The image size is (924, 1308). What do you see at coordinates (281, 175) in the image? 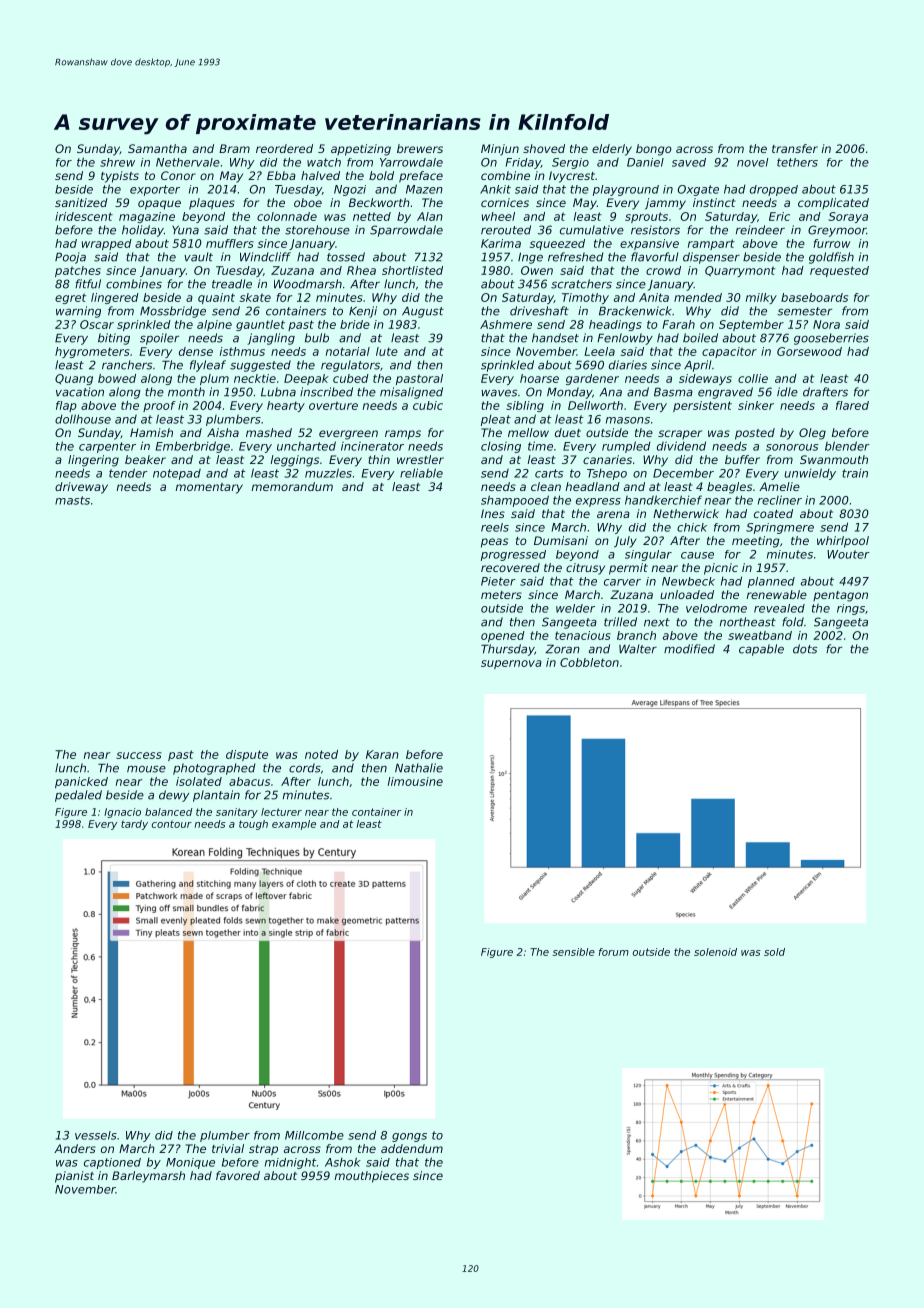
I see `Ebba` at bounding box center [281, 175].
